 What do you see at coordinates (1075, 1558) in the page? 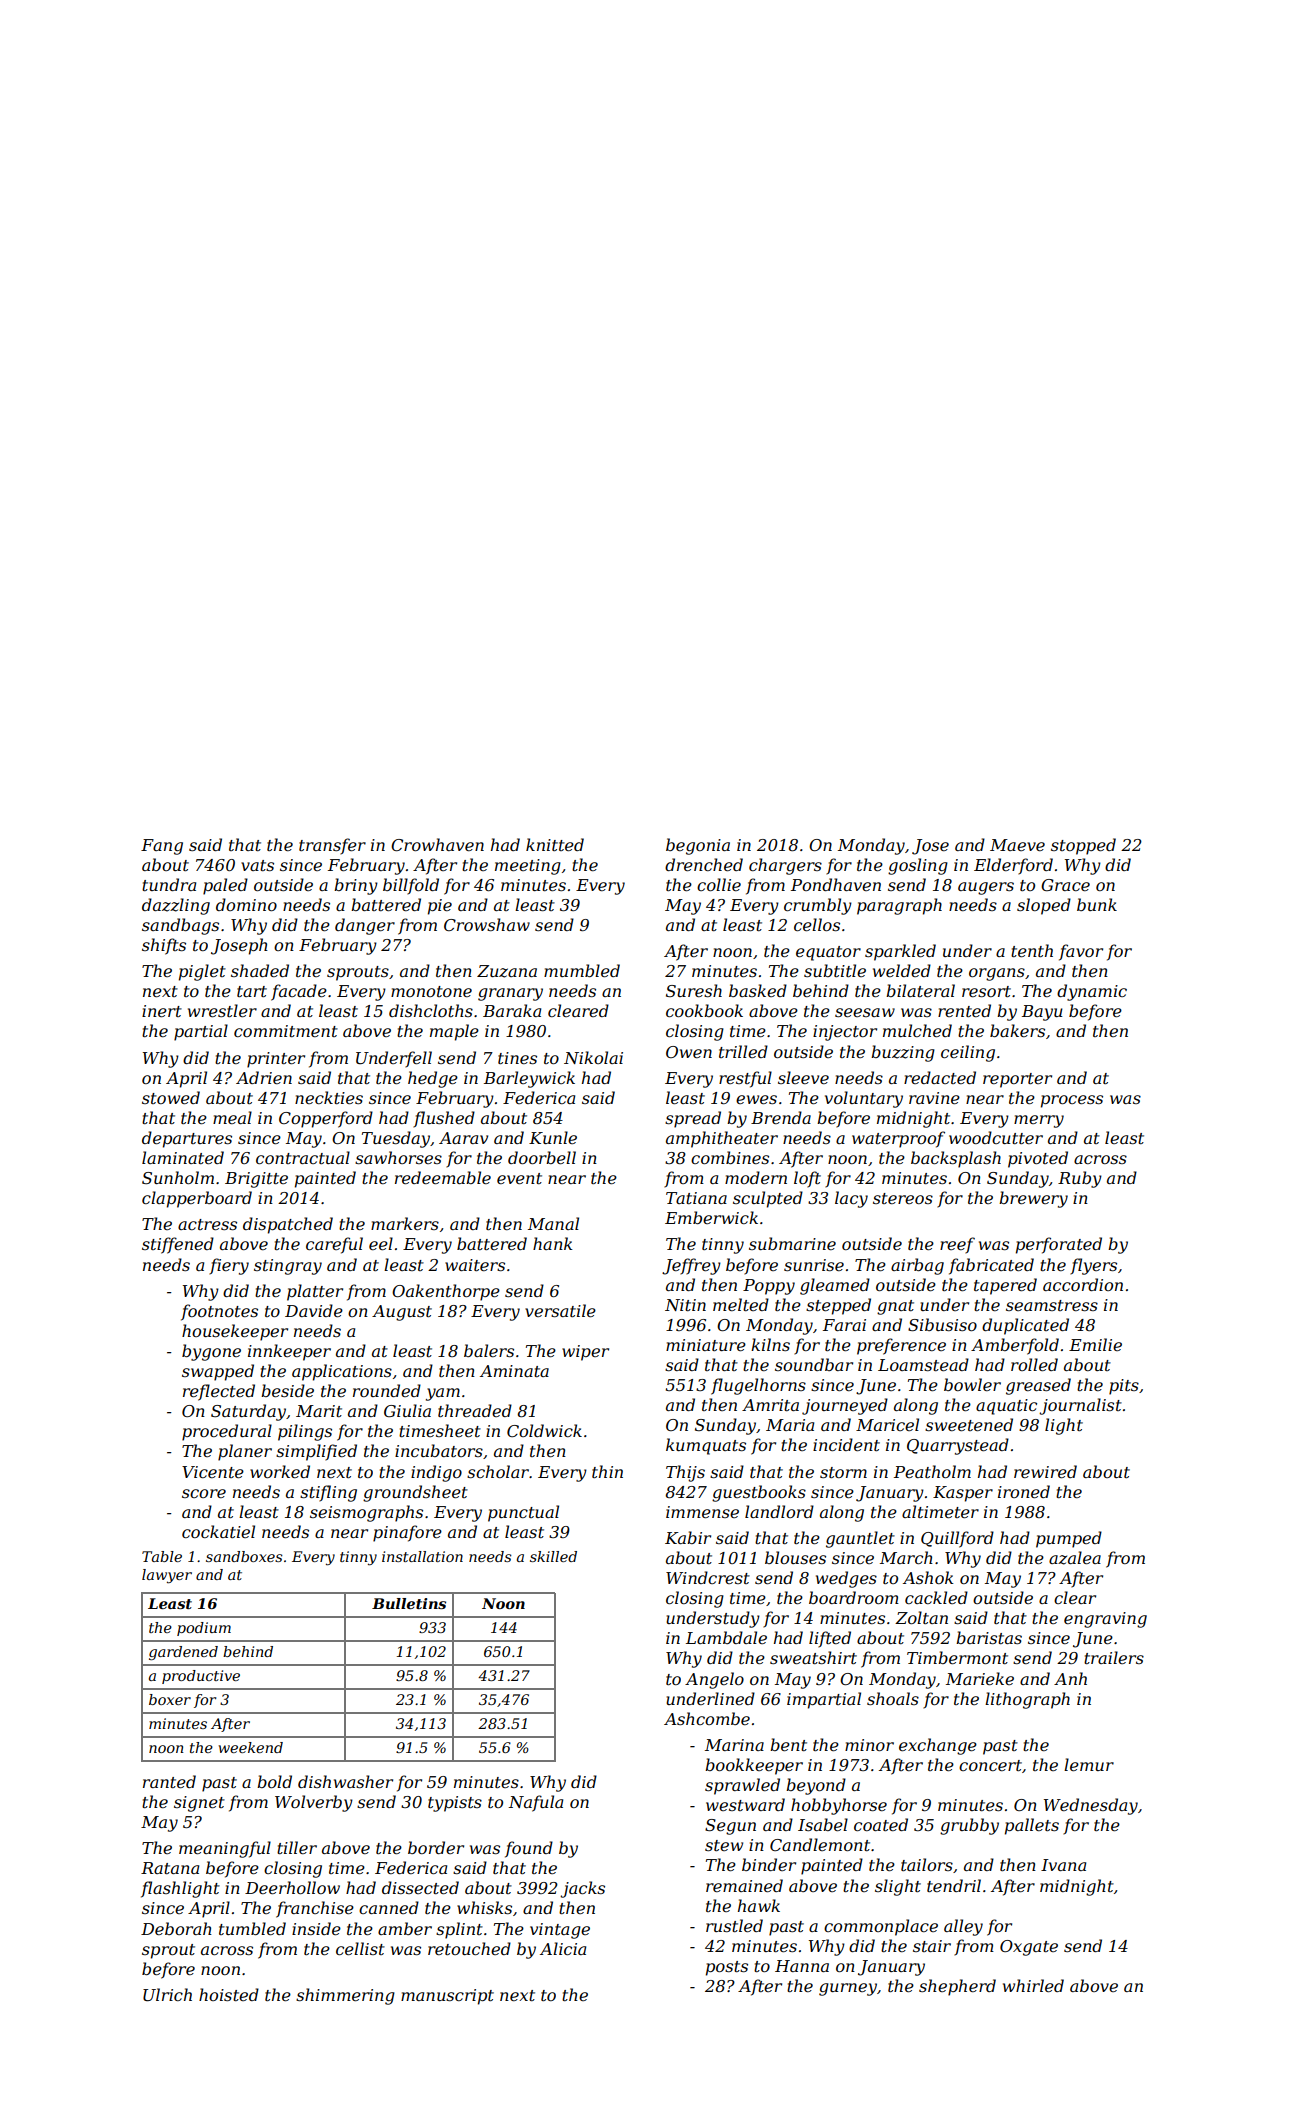
I see `azalea` at bounding box center [1075, 1558].
